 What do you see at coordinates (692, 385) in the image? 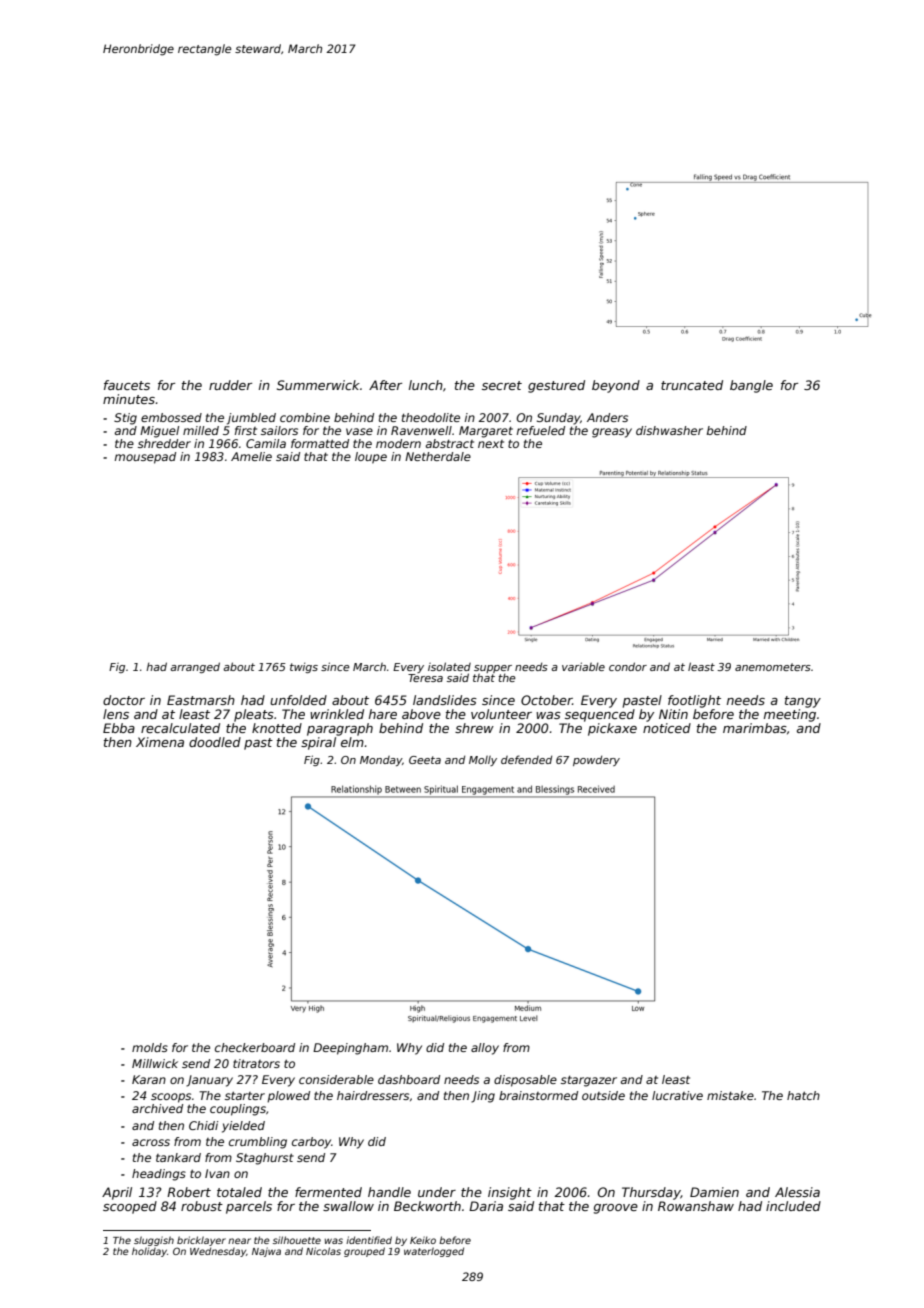
I see `truncated` at bounding box center [692, 385].
